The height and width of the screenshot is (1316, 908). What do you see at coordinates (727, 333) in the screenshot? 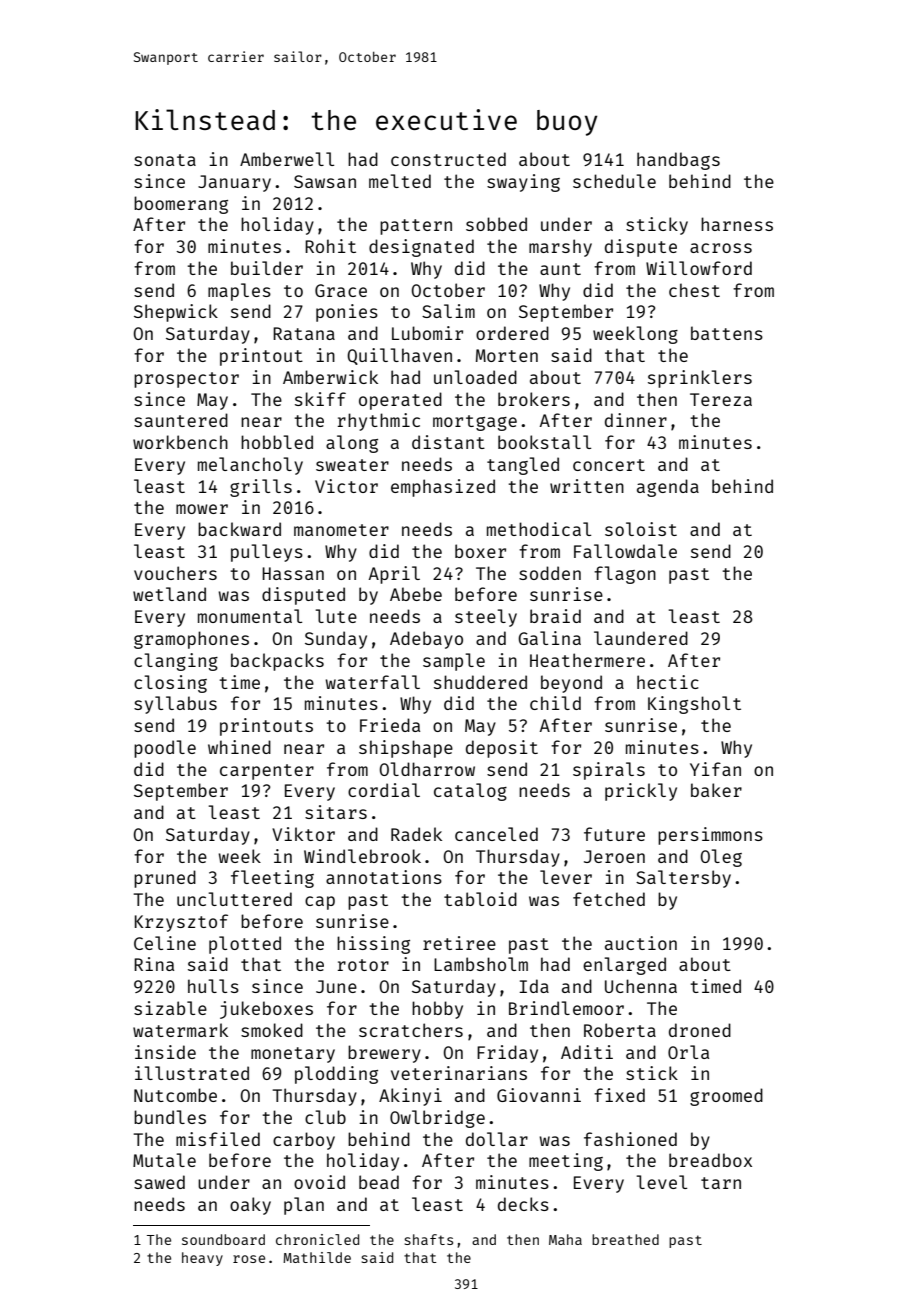
I see `battens` at bounding box center [727, 333].
